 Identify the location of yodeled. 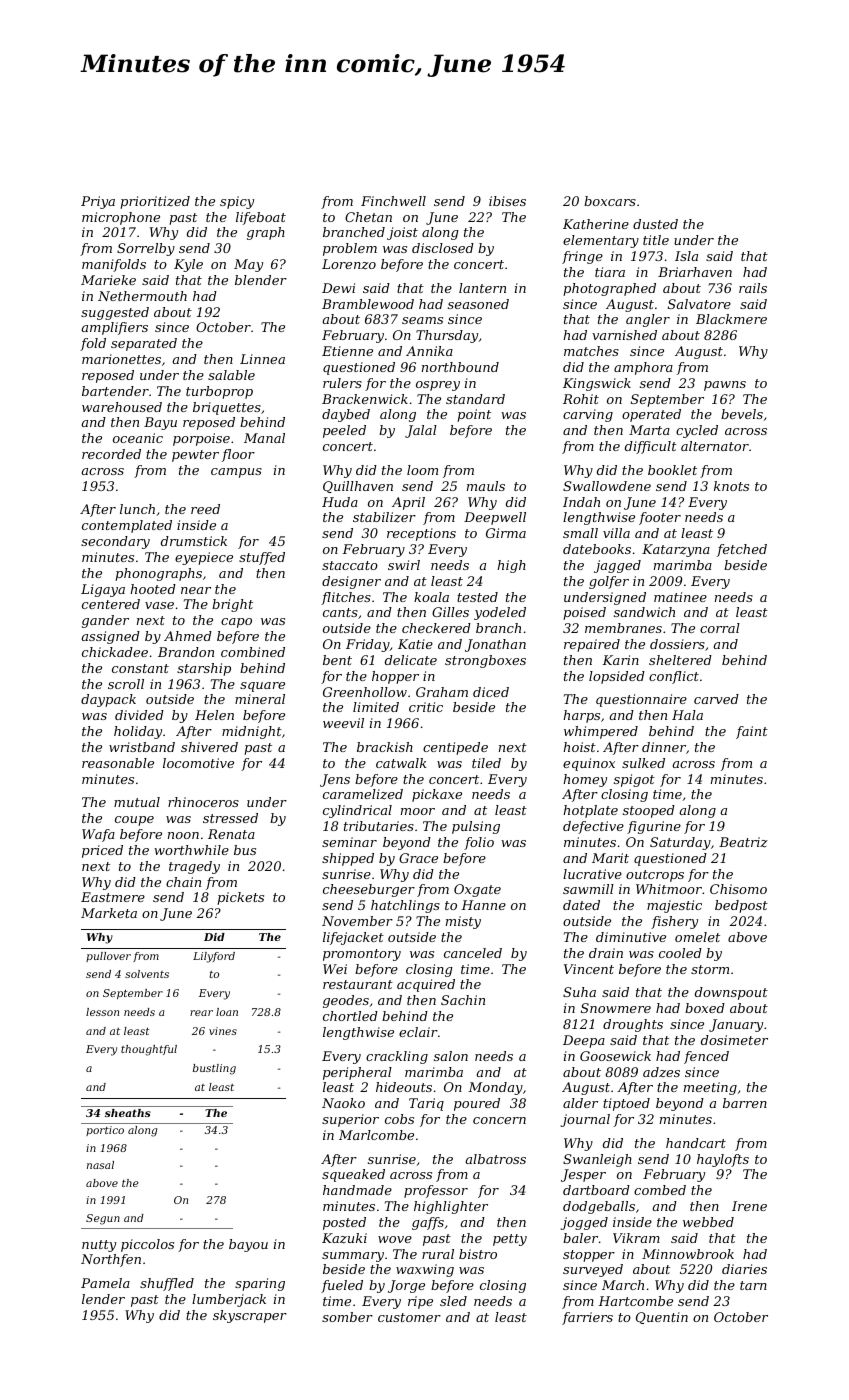
(500, 613).
